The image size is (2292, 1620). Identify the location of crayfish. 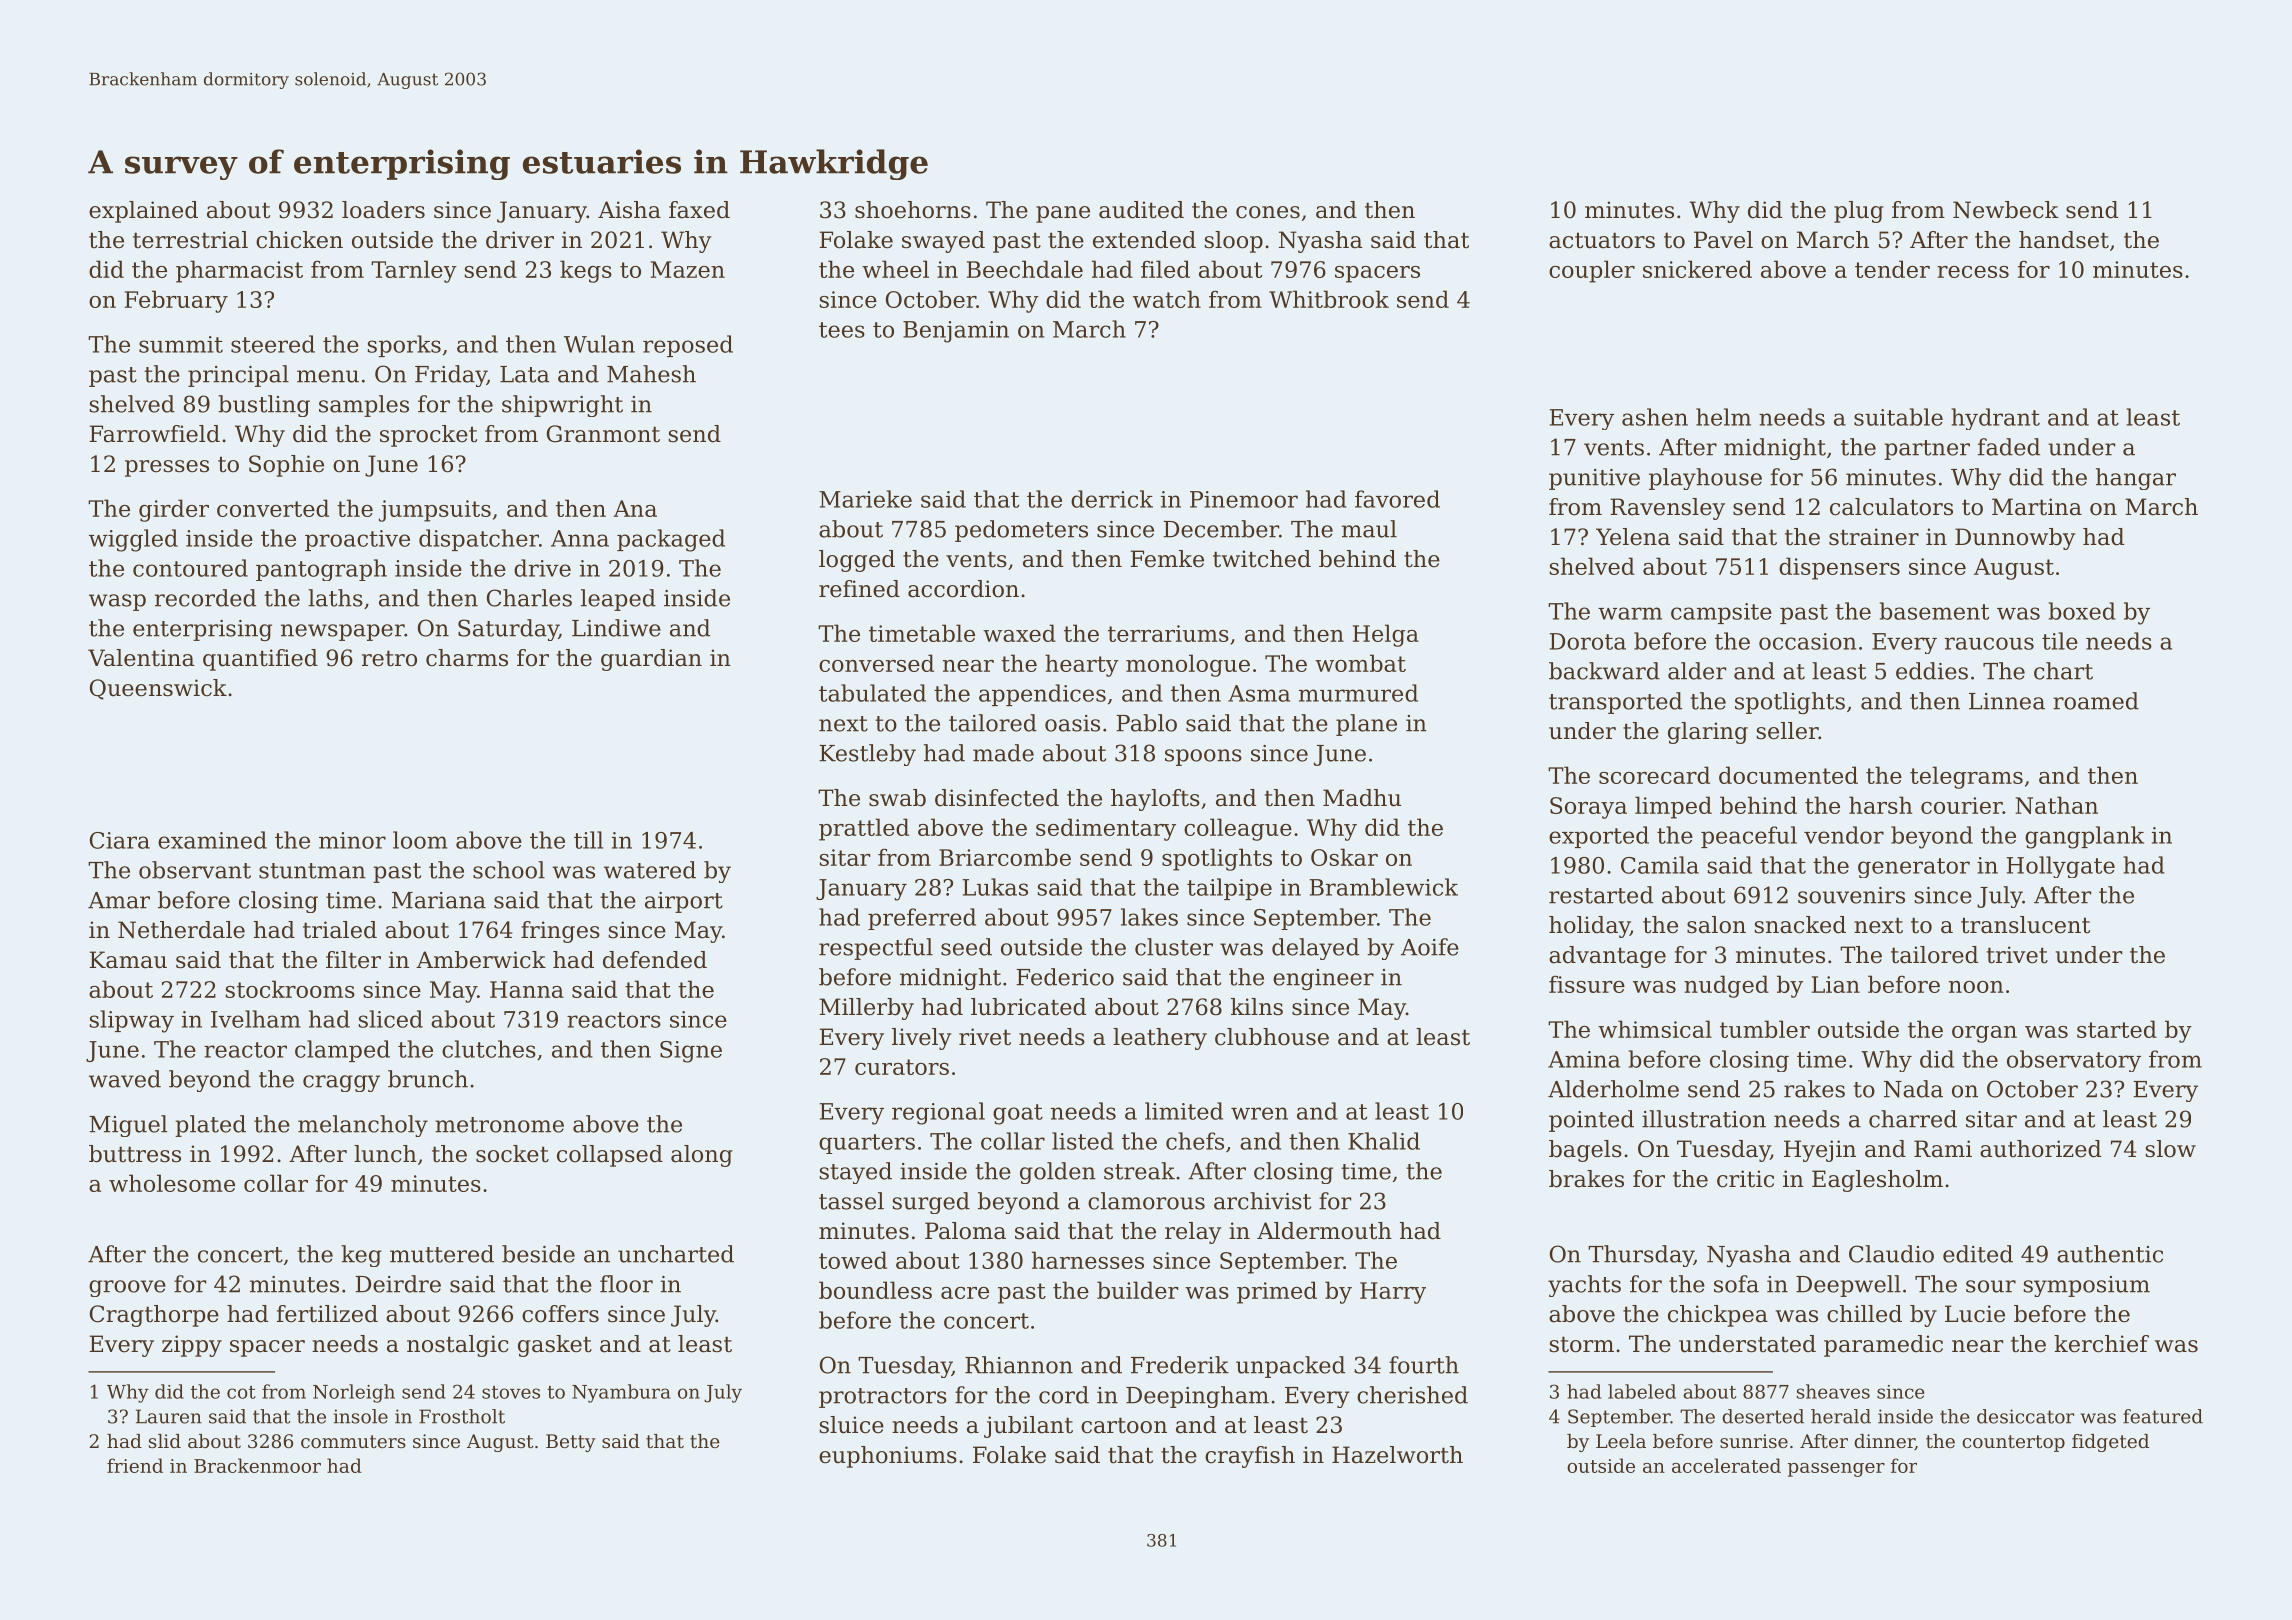
(1250, 1457).
